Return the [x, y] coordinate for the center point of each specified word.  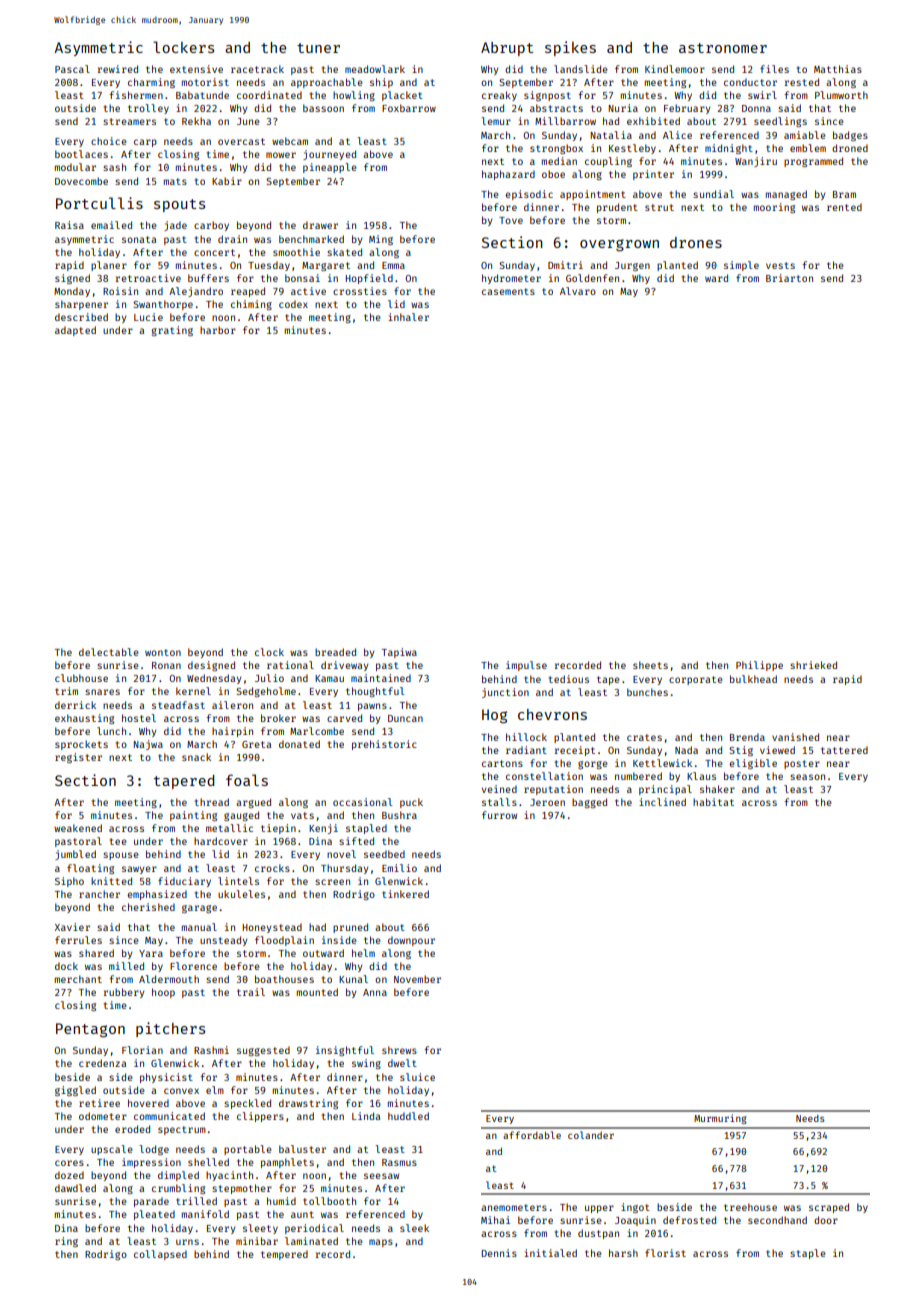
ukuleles [241, 894]
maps [381, 1243]
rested [802, 82]
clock [269, 652]
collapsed [160, 1255]
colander [591, 1135]
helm [363, 953]
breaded [335, 652]
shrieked [813, 665]
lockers [183, 47]
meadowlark [375, 69]
